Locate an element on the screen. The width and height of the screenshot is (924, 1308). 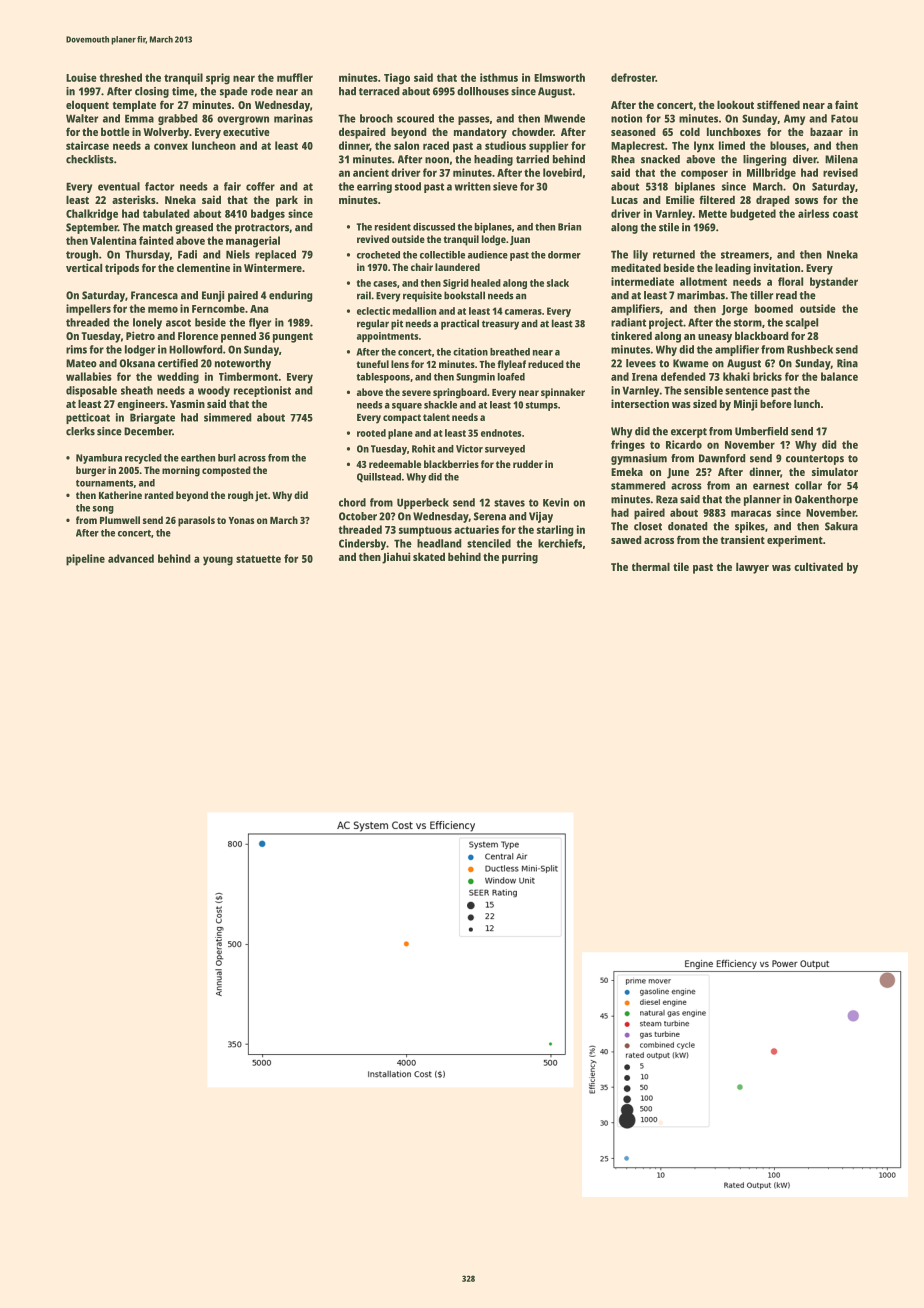
enduring is located at coordinates (290, 296).
